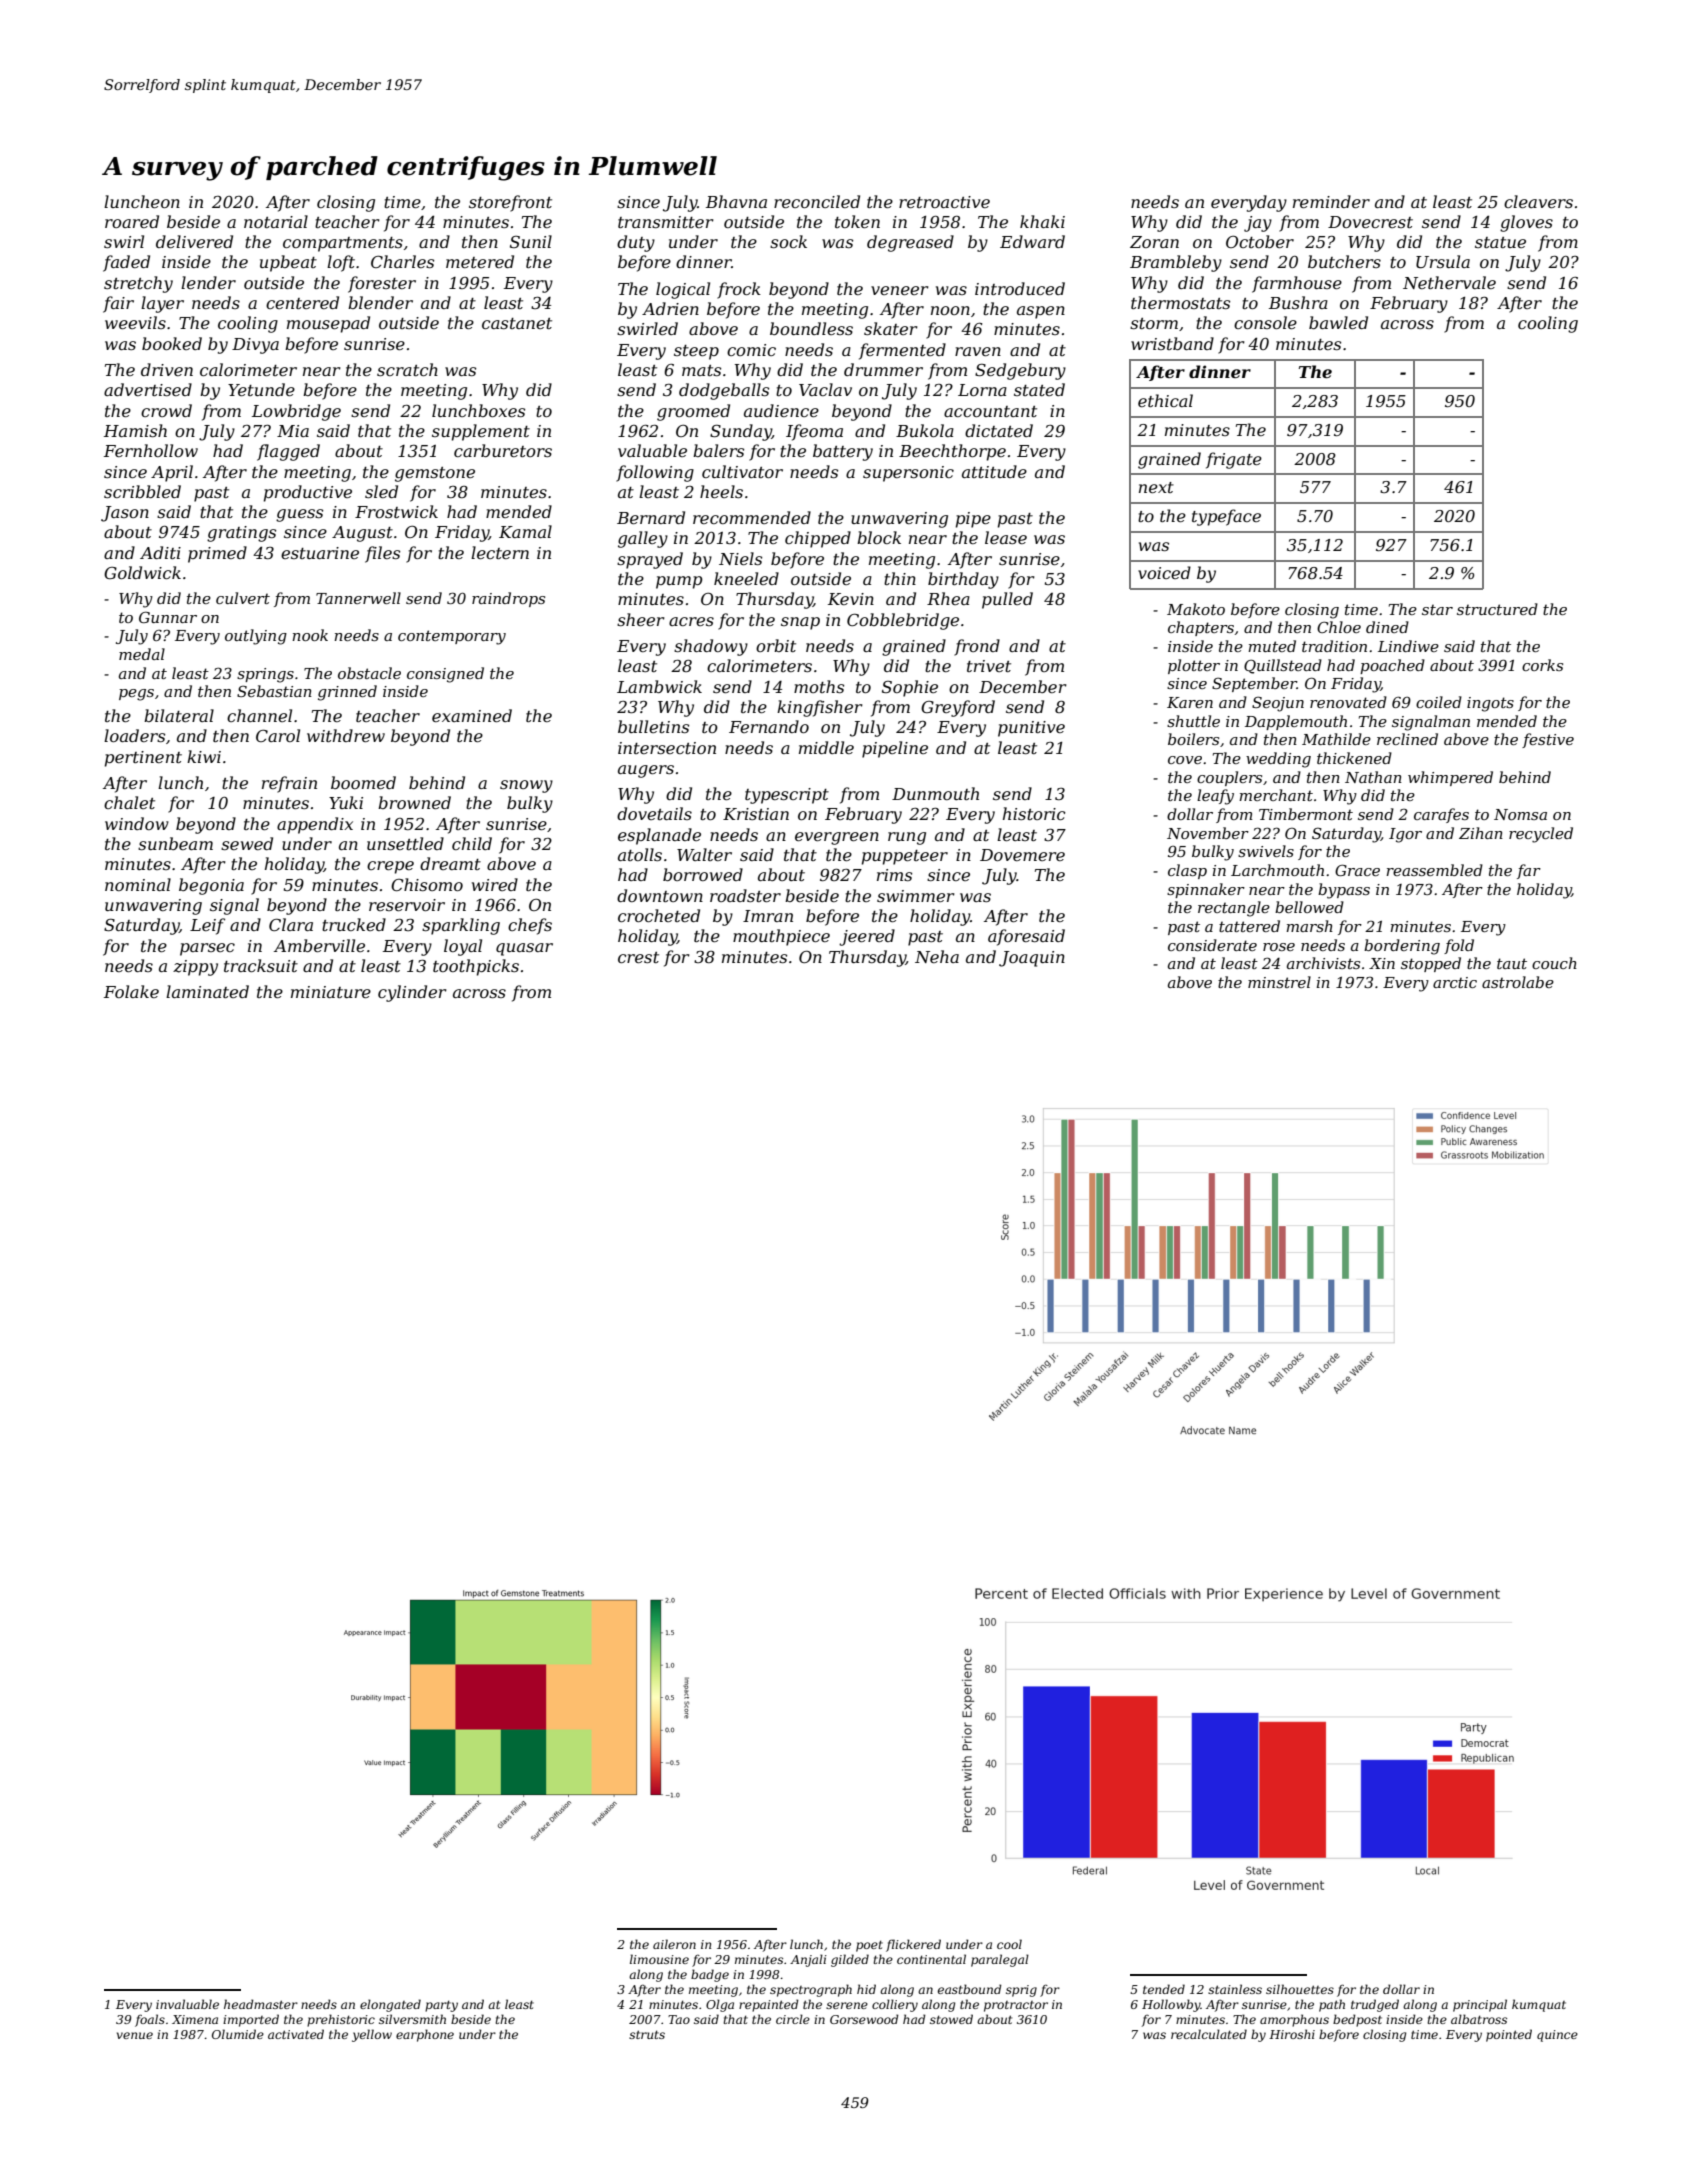 The width and height of the page is (1683, 2178). I want to click on stainless, so click(1235, 1989).
